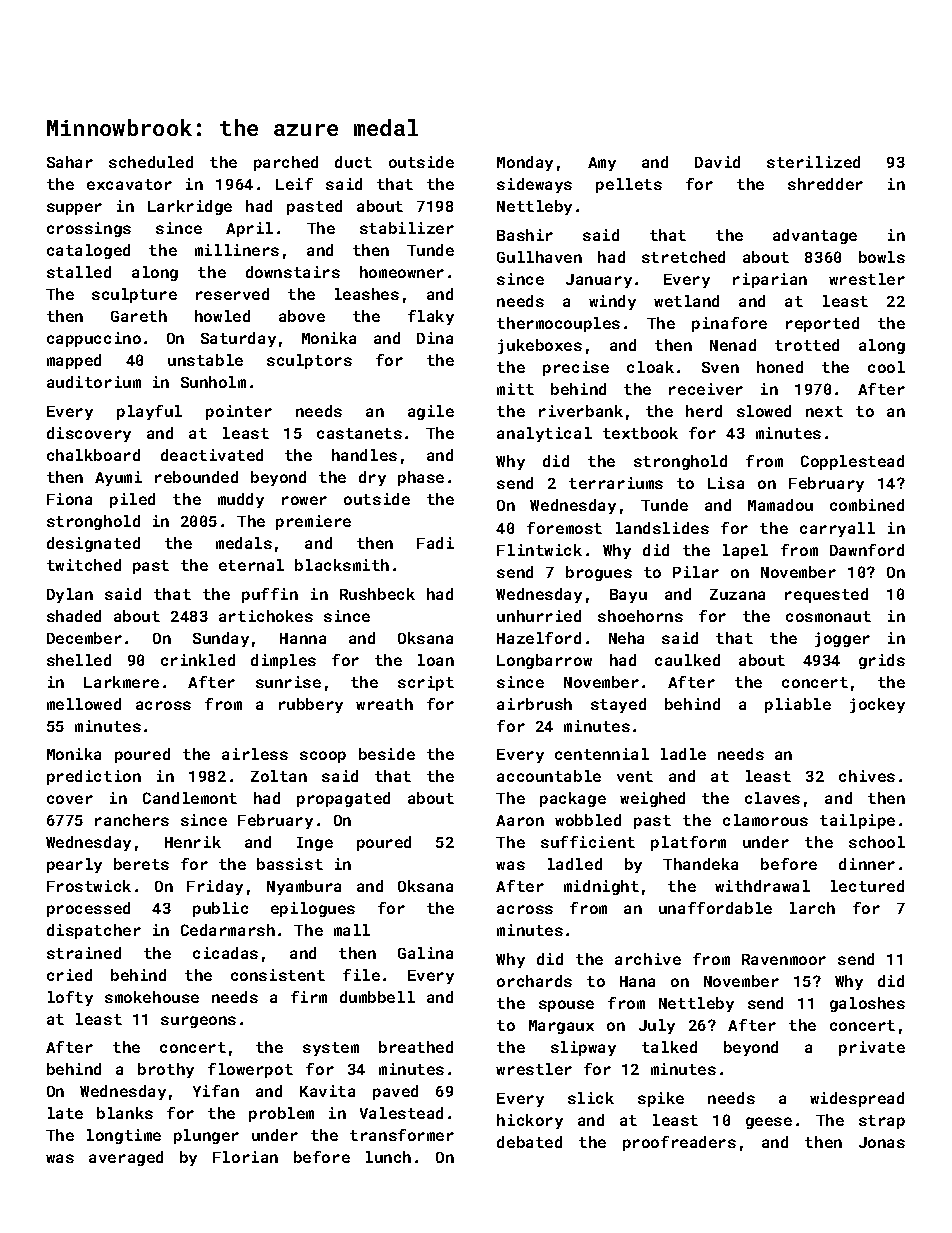  Describe the element at coordinates (780, 367) in the document. I see `honed` at that location.
